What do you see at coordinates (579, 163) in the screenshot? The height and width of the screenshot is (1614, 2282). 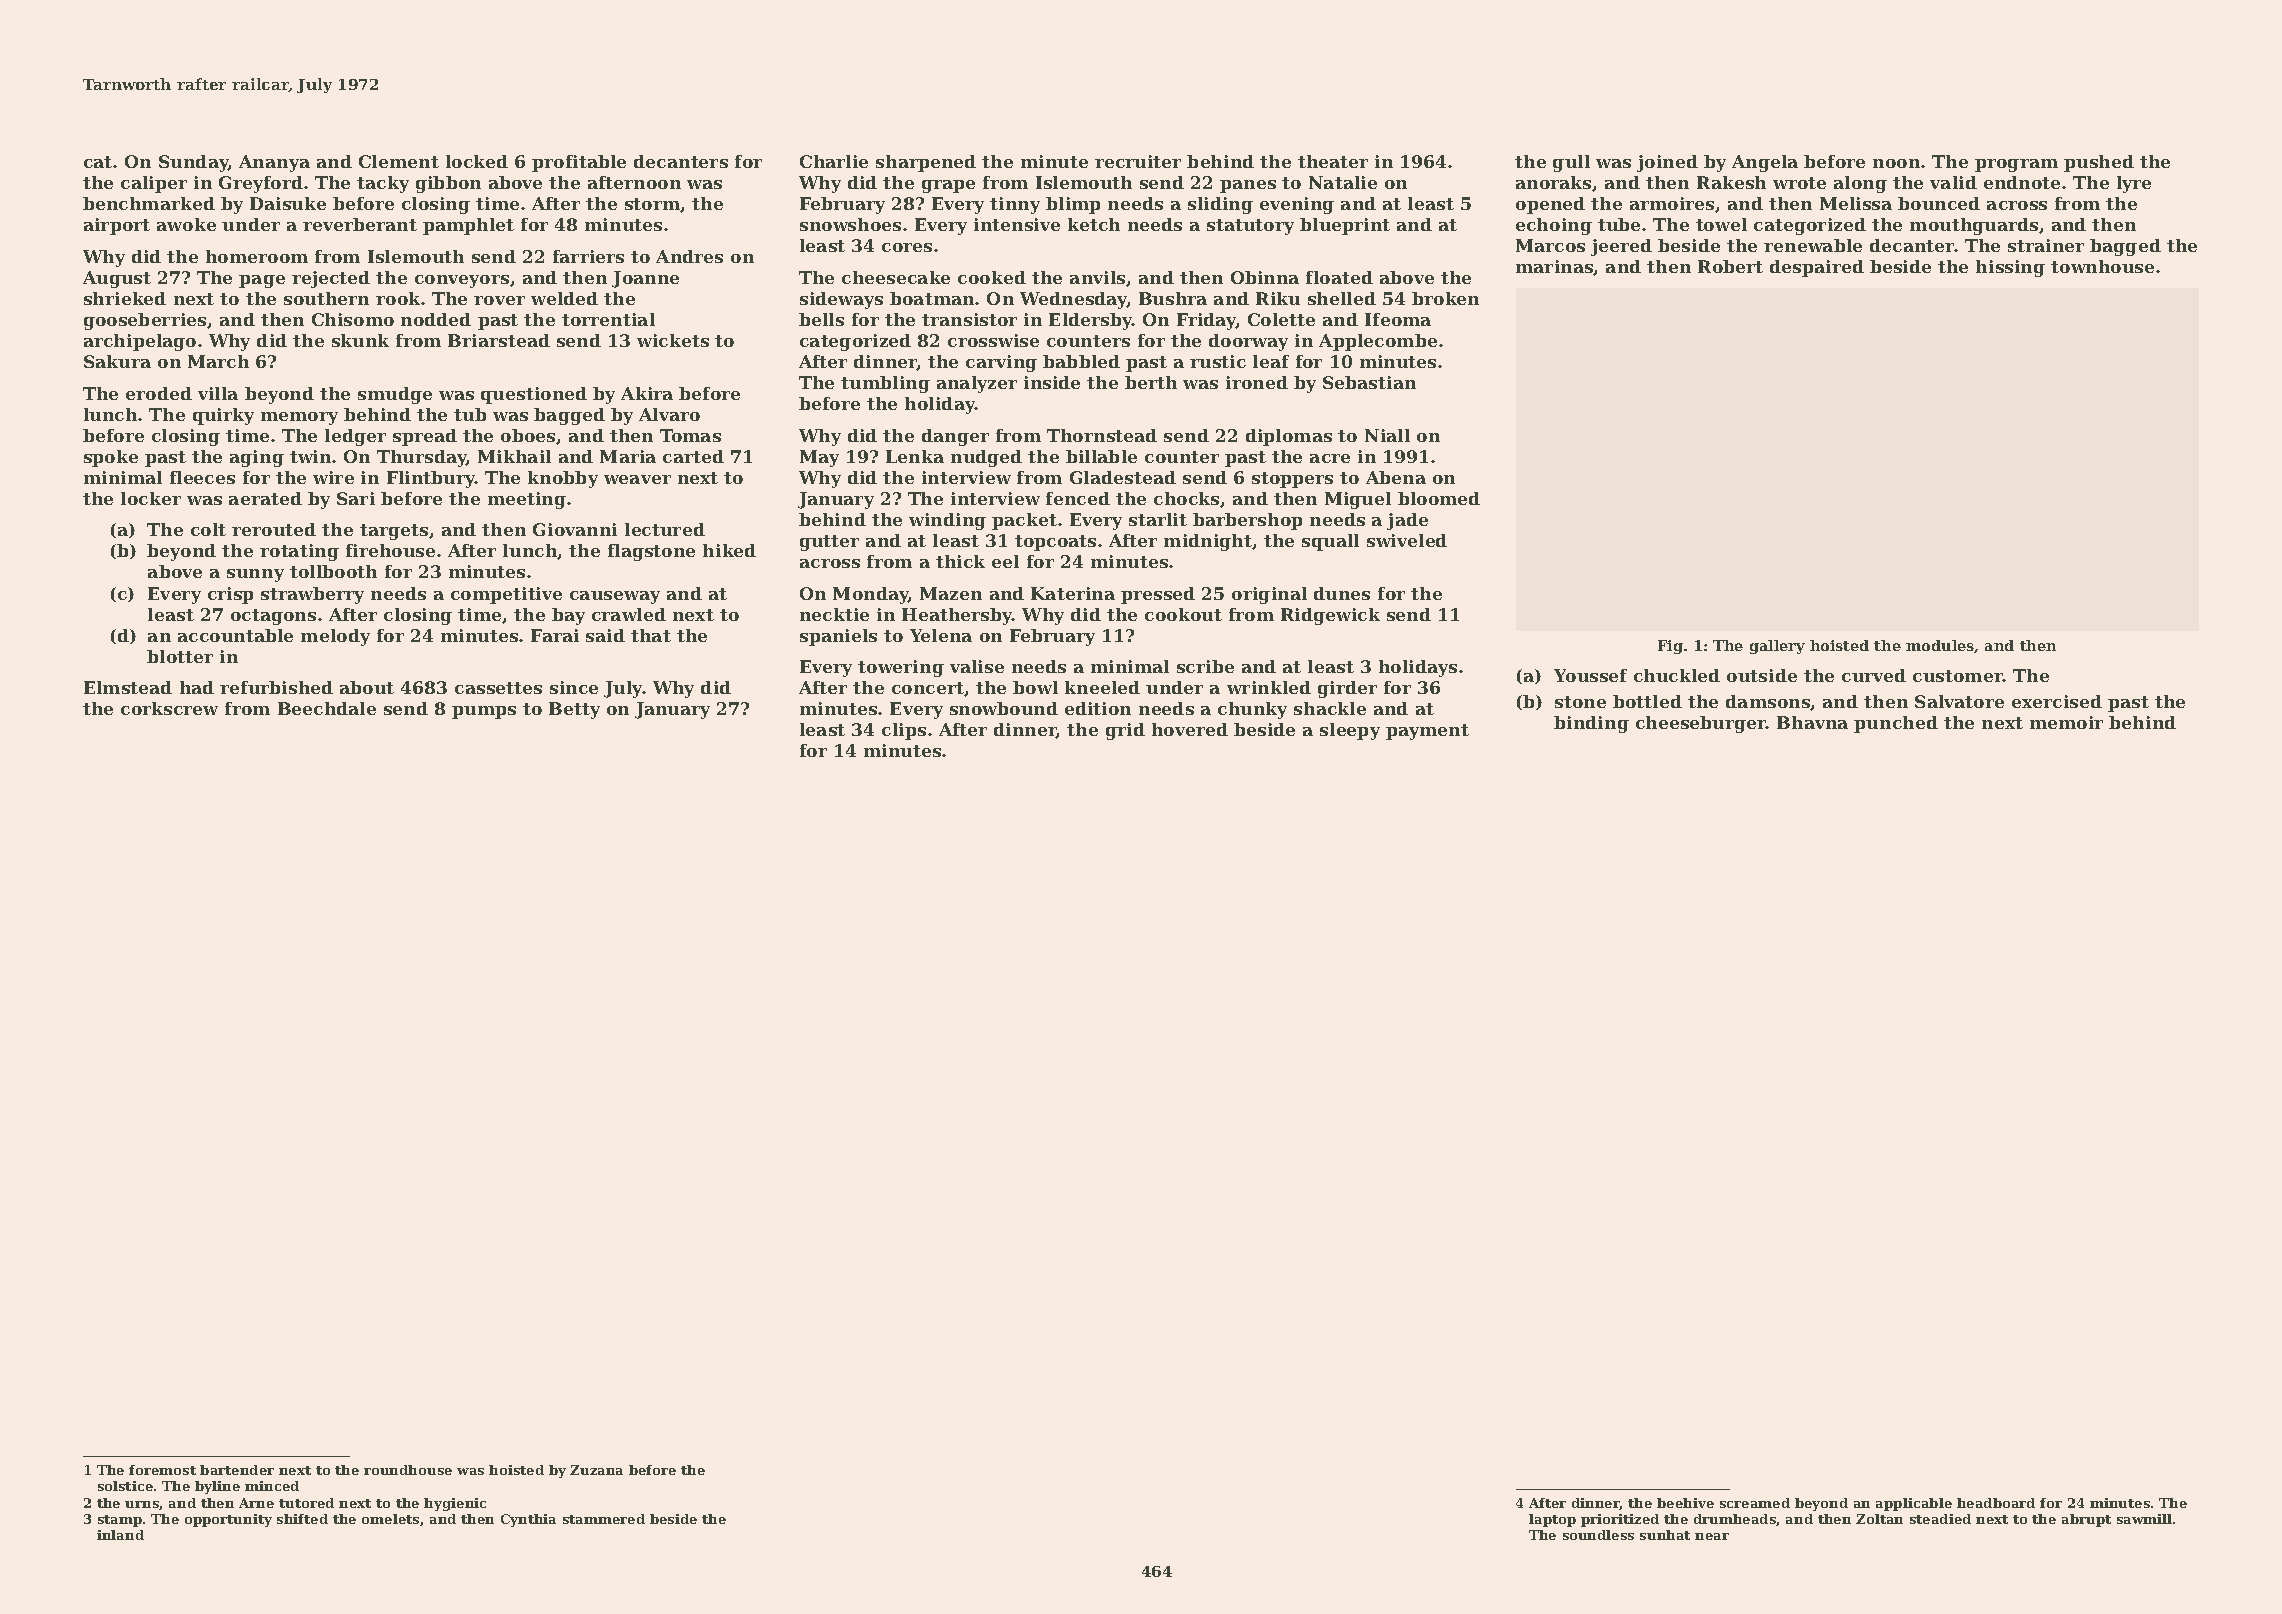 I see `profitable` at bounding box center [579, 163].
